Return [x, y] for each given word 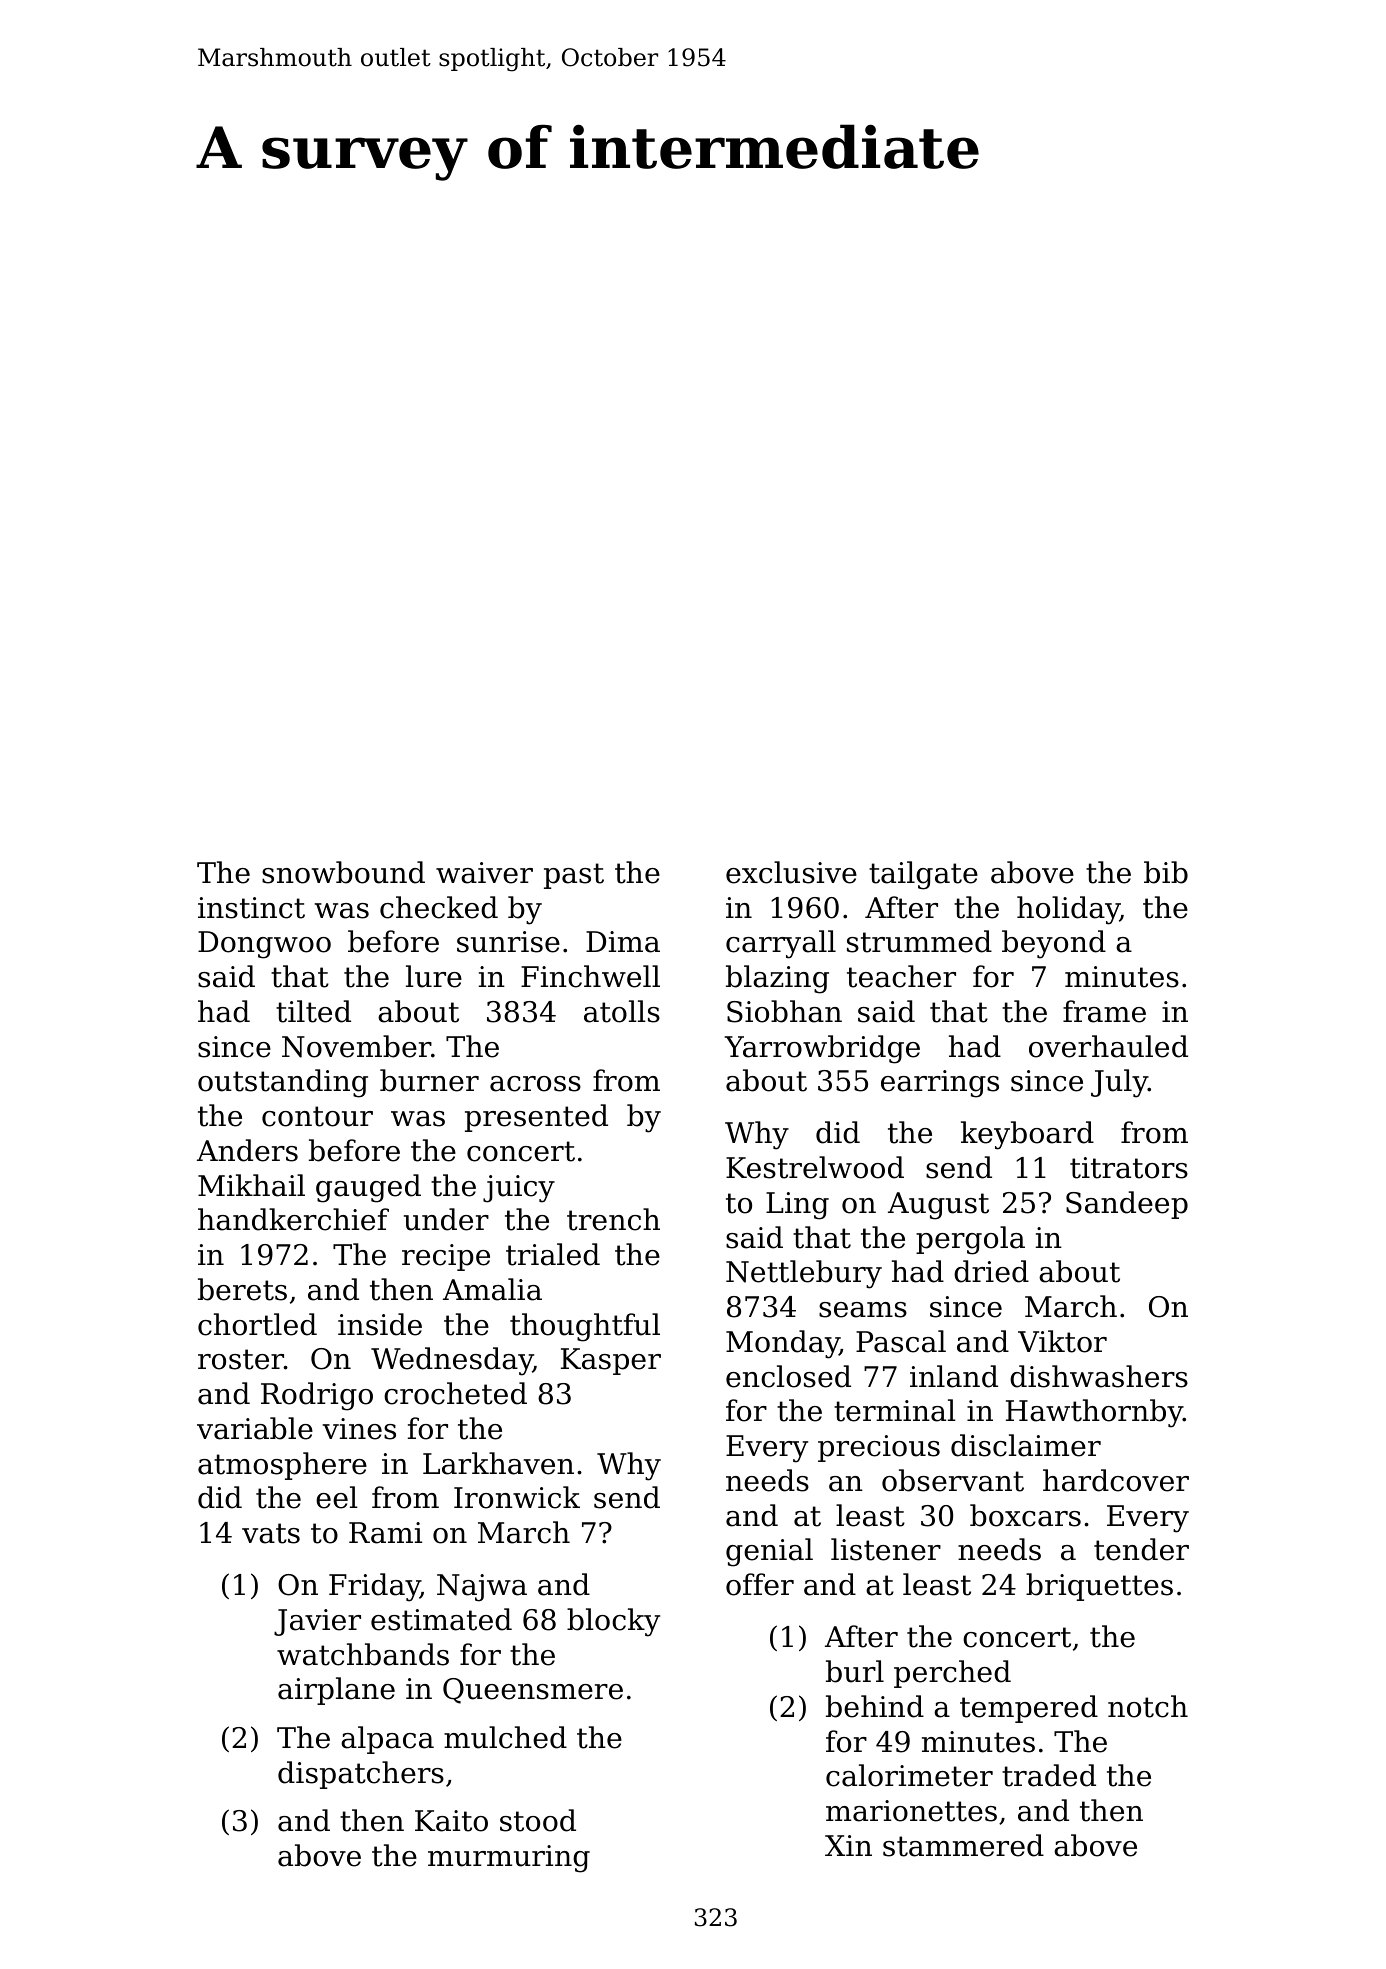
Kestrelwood [815, 1167]
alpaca [387, 1740]
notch [1148, 1706]
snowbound [343, 872]
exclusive [791, 872]
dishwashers [1099, 1376]
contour [317, 1116]
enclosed [788, 1376]
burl [855, 1671]
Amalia [492, 1289]
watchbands [363, 1654]
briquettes [1099, 1587]
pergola [970, 1240]
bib [1166, 872]
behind [875, 1706]
